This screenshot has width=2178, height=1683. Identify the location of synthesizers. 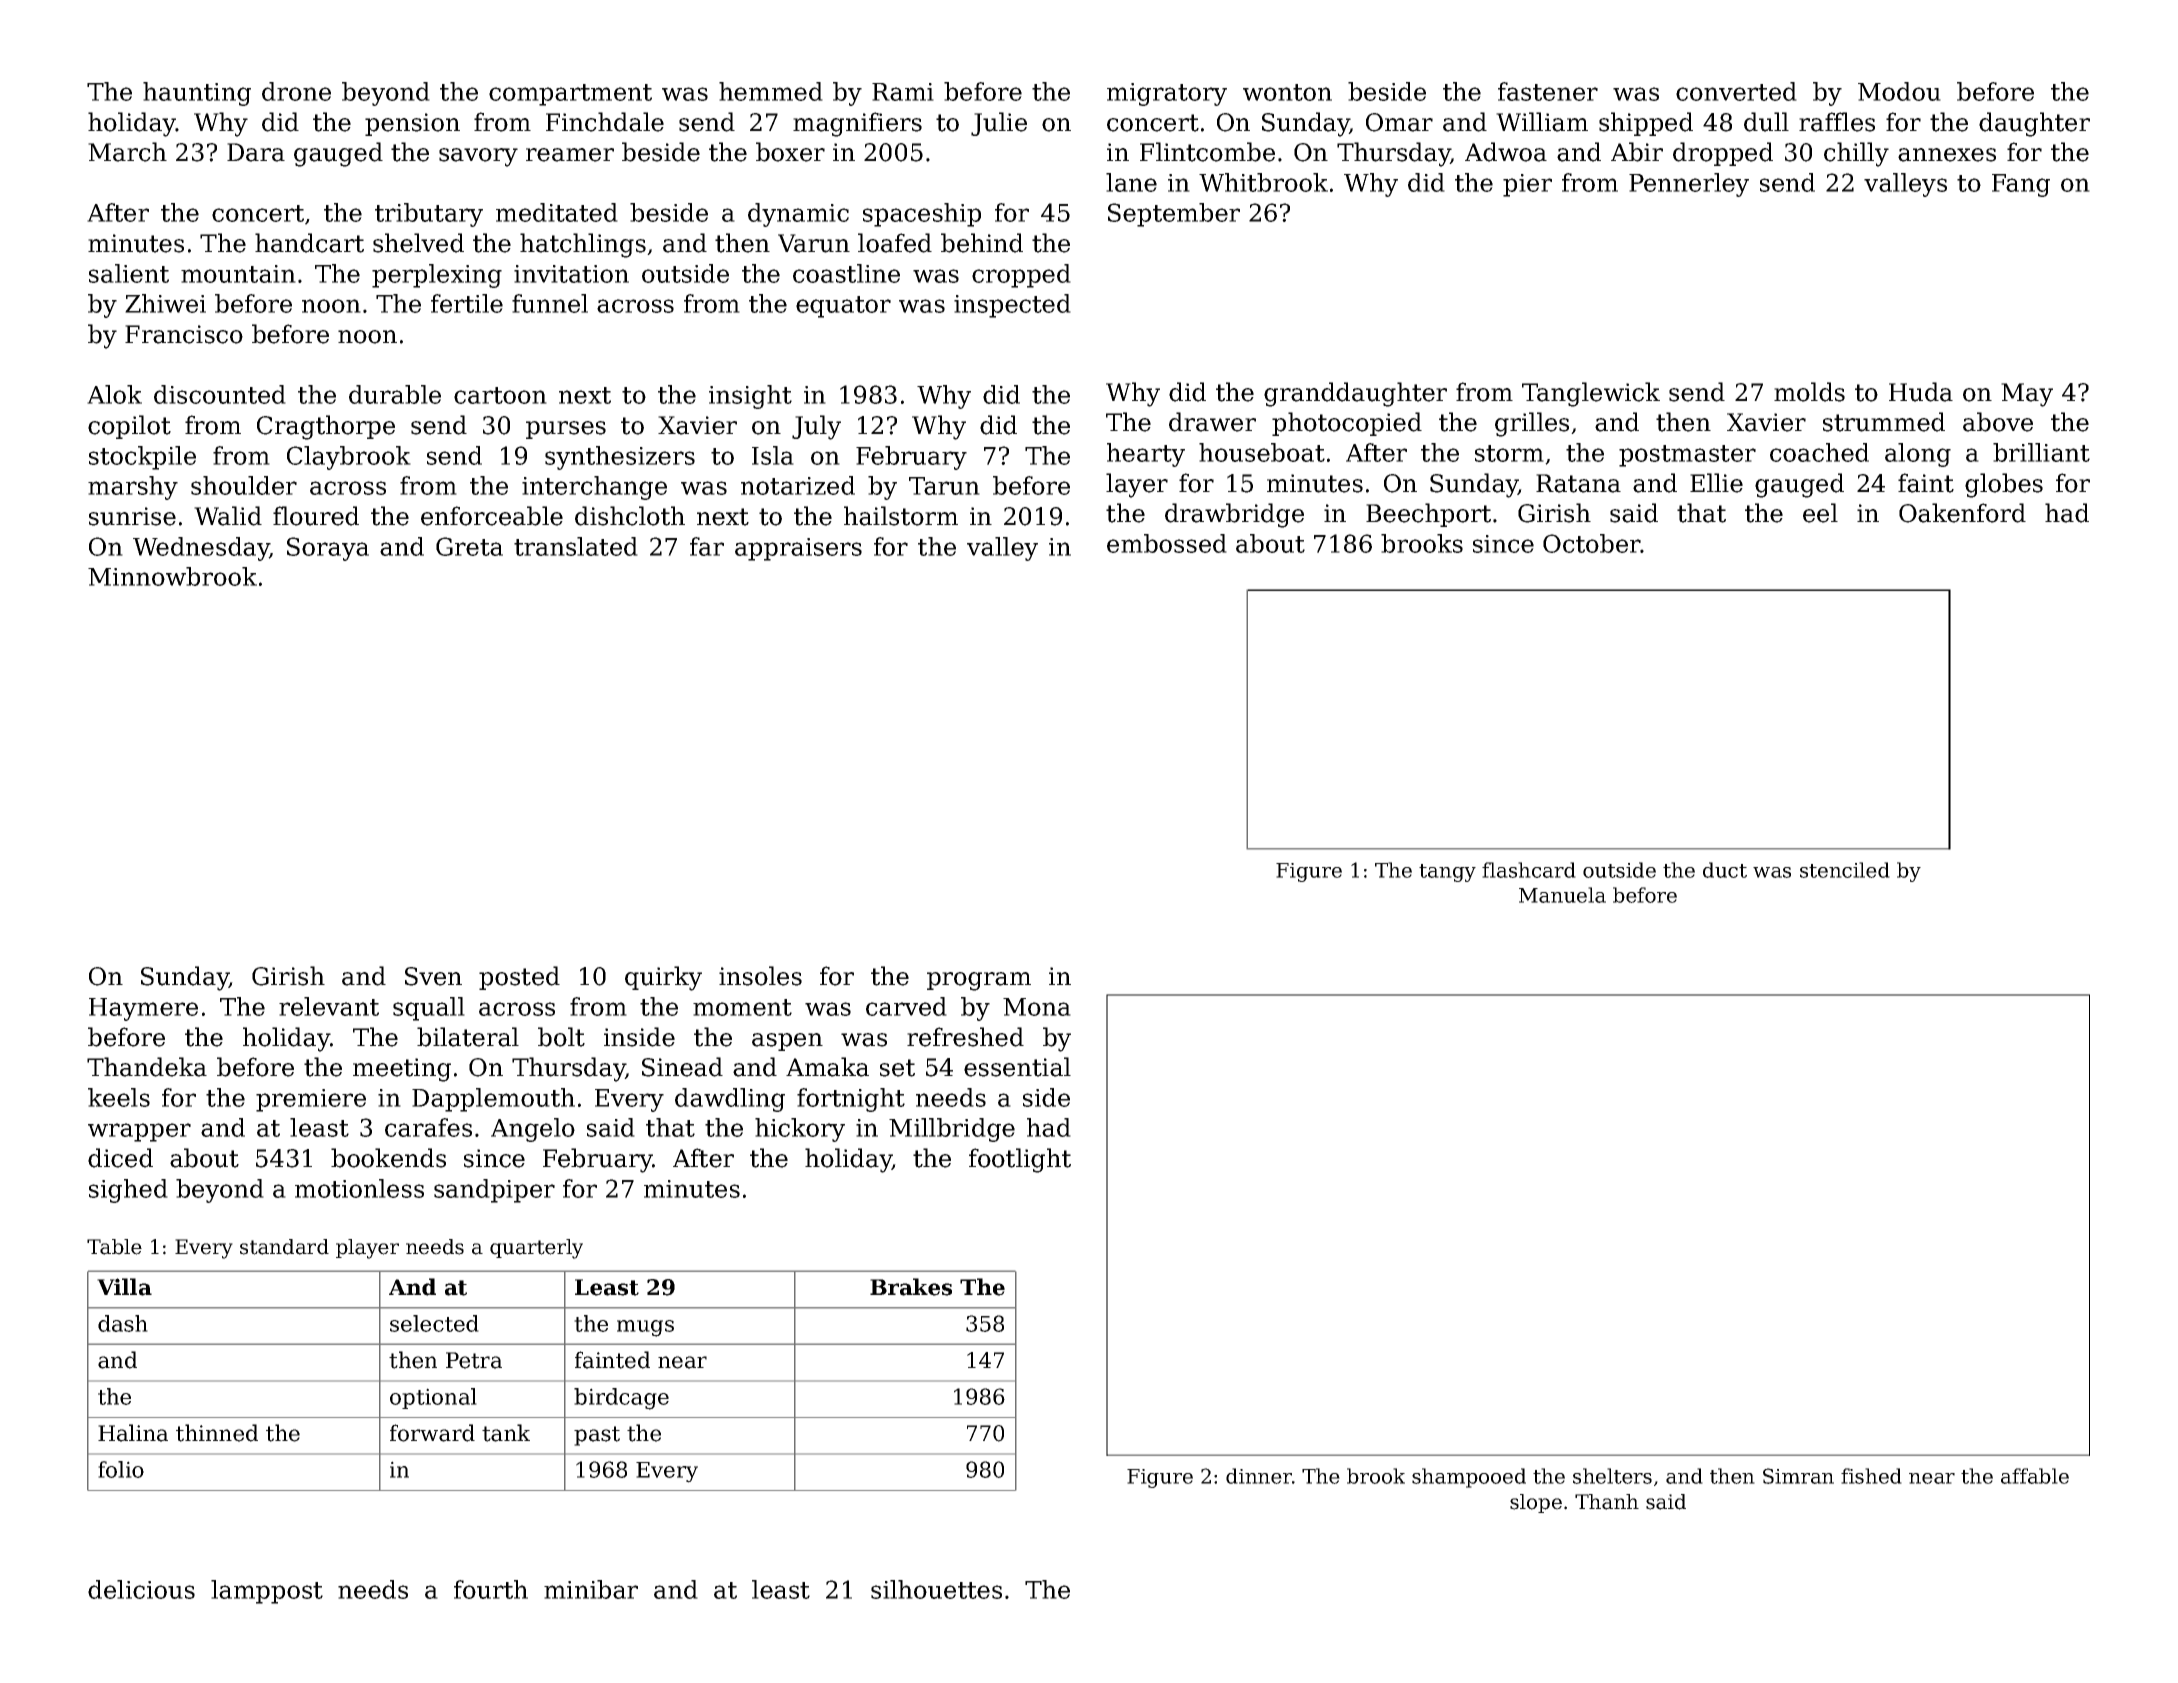
(620, 458).
